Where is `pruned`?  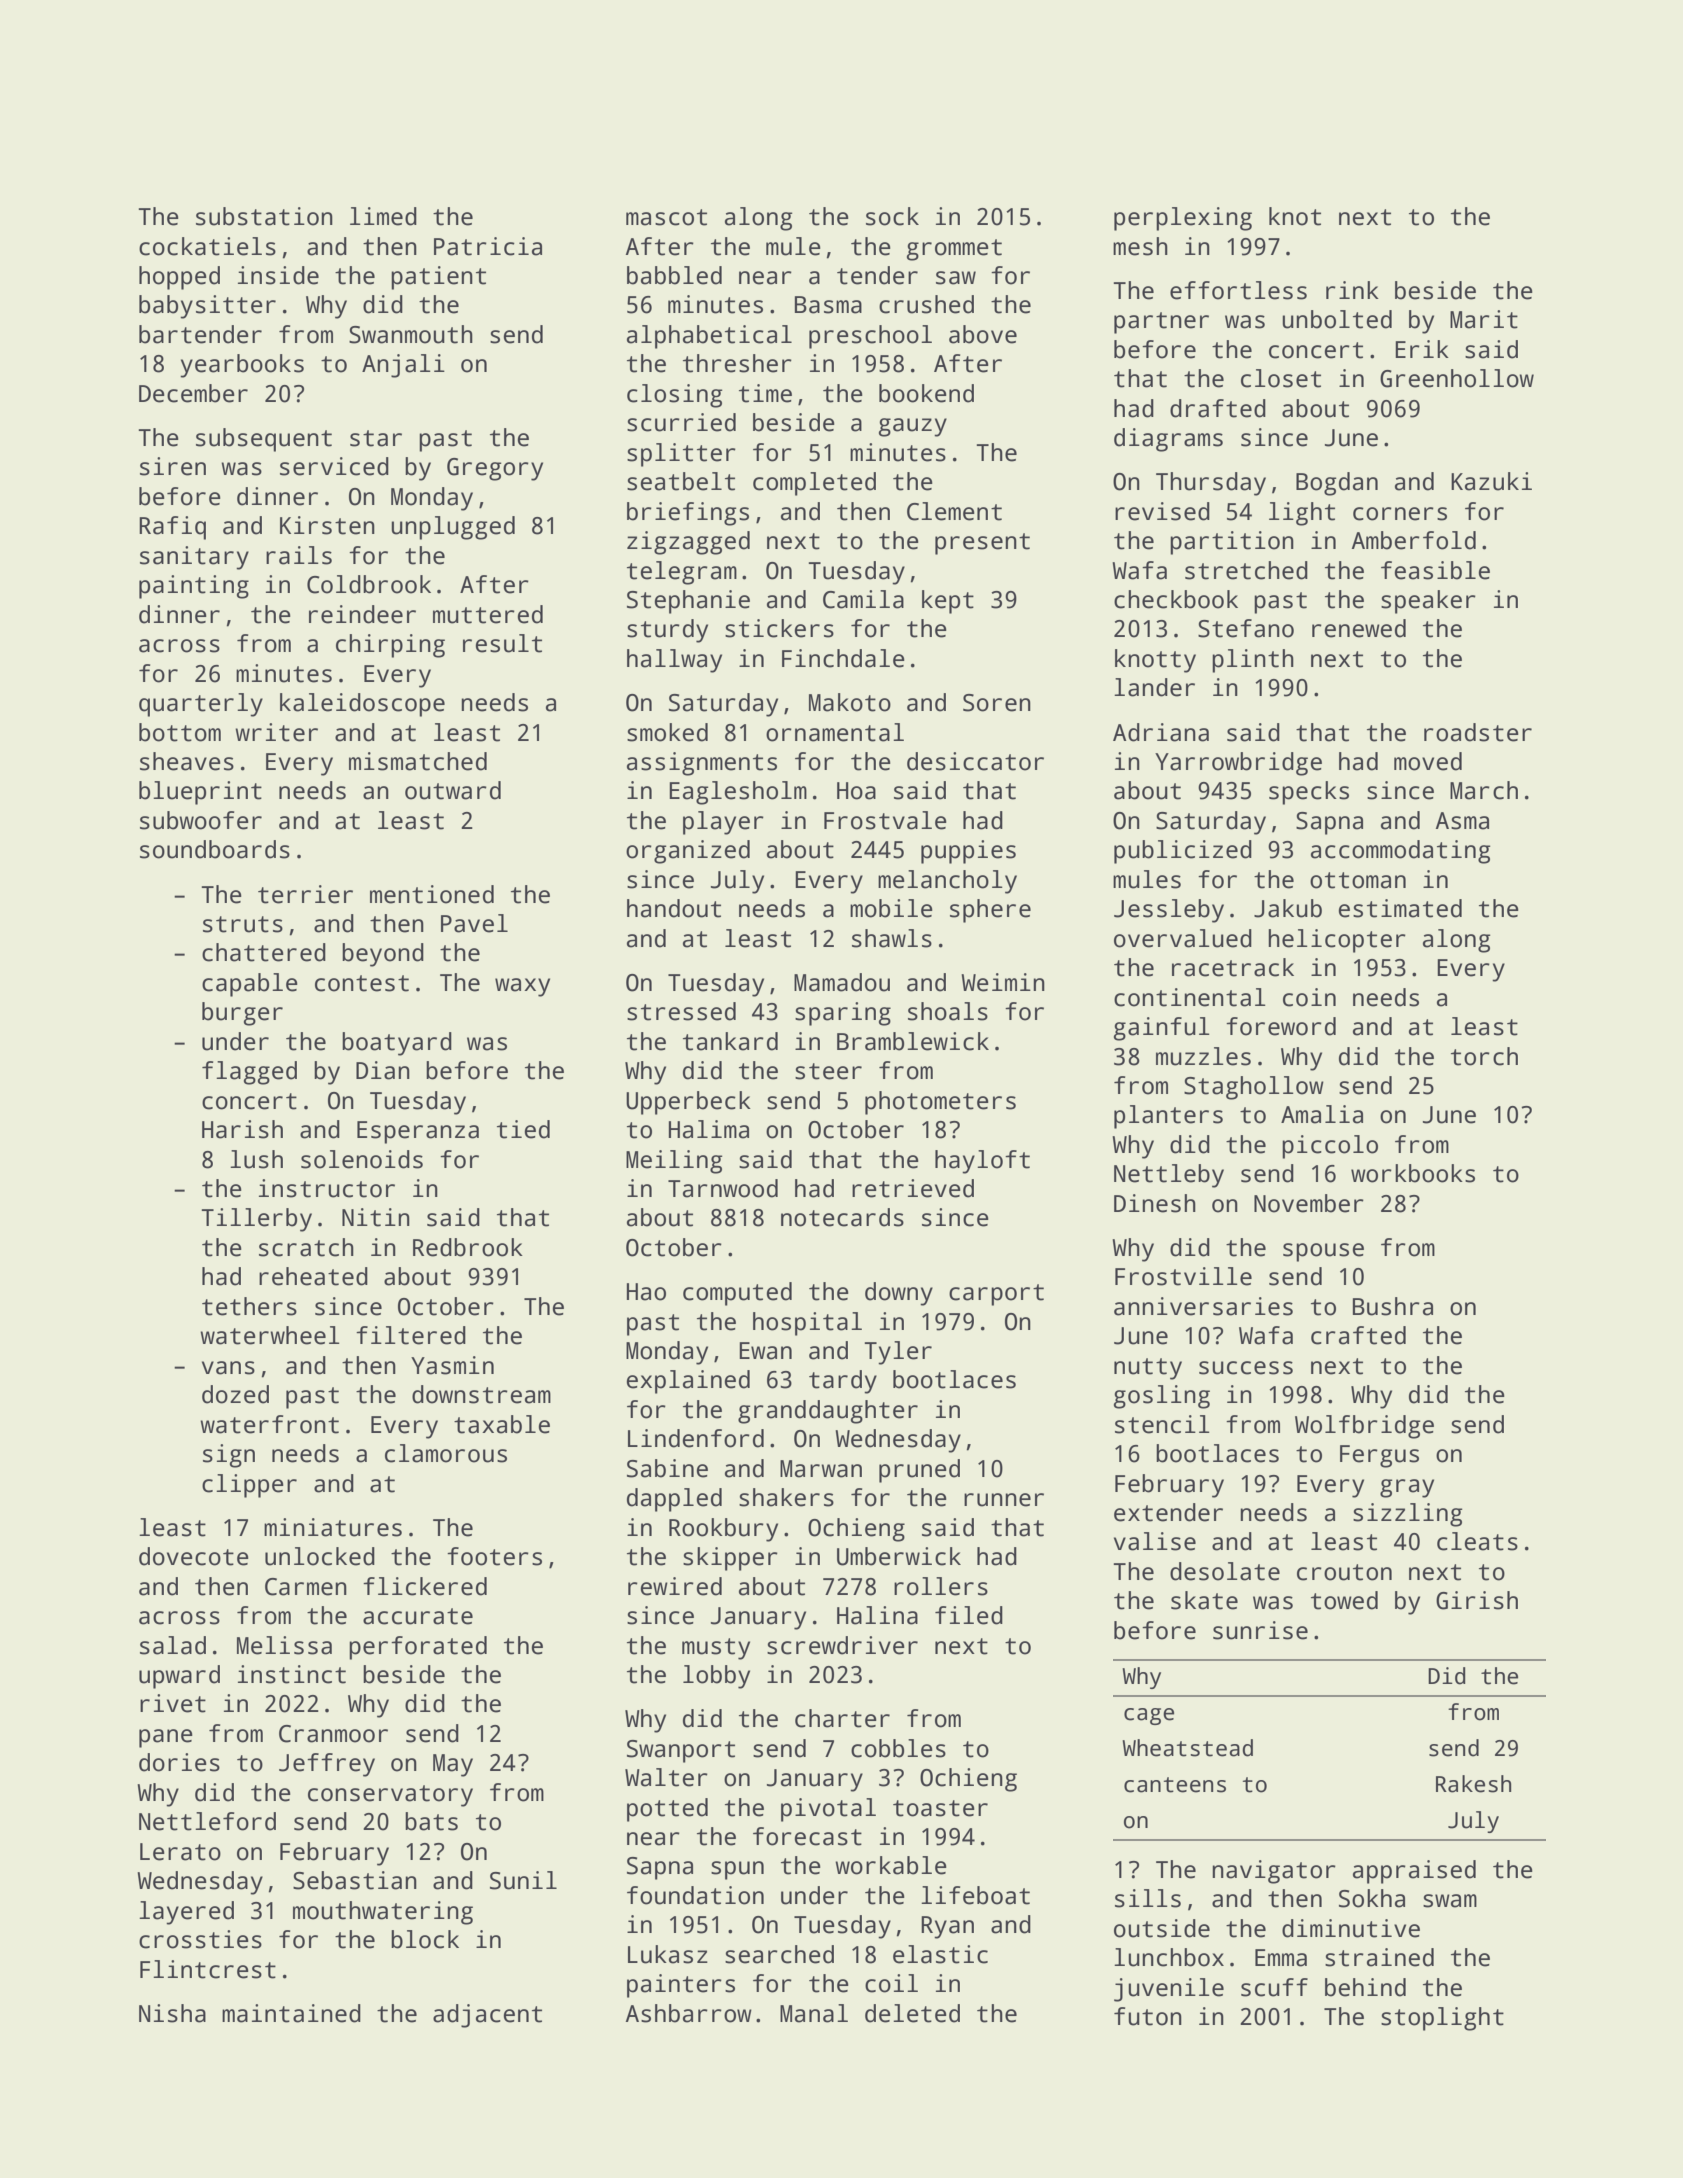
pruned is located at coordinates (919, 1471).
